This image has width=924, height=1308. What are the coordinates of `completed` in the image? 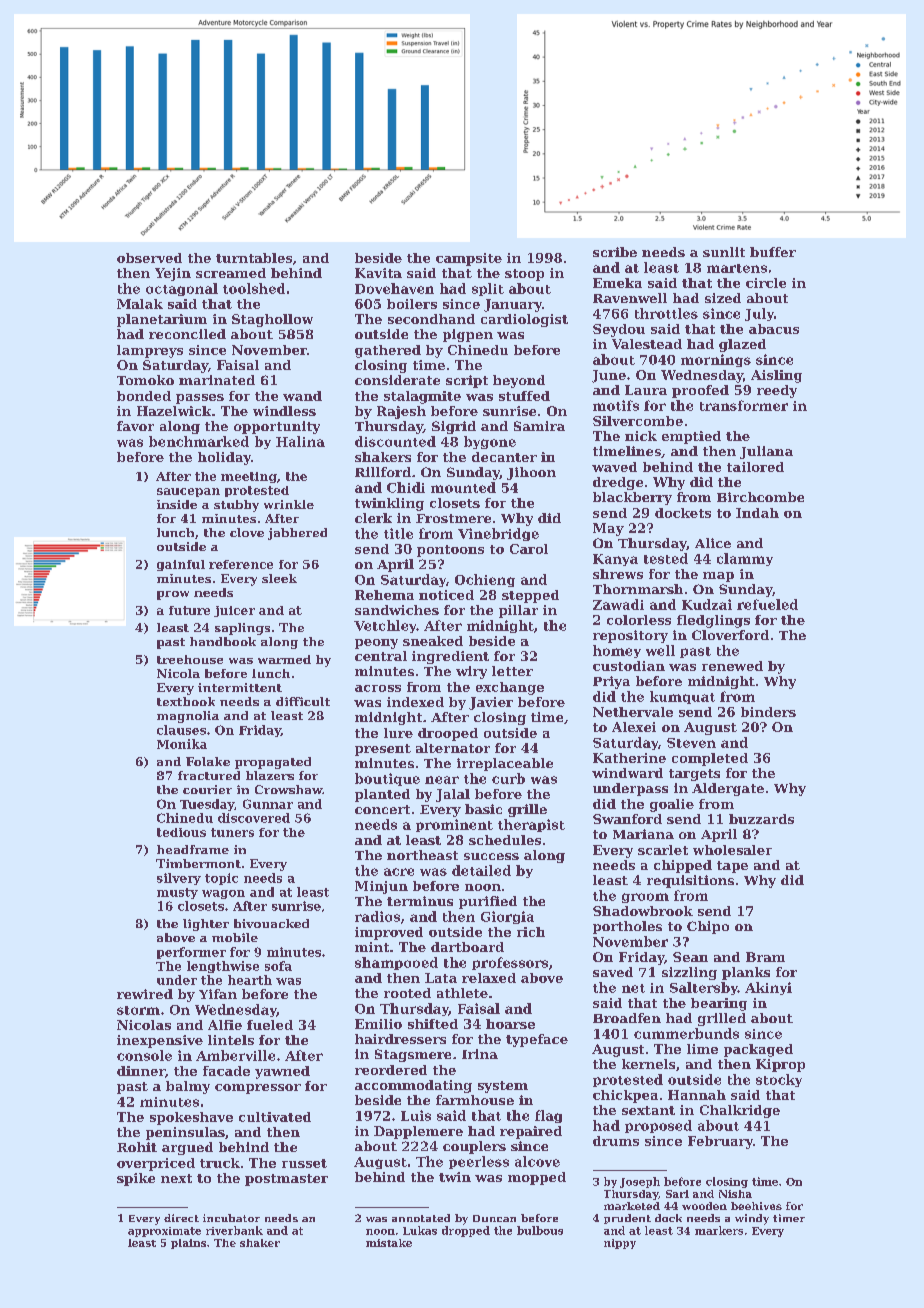 It's located at (710, 759).
